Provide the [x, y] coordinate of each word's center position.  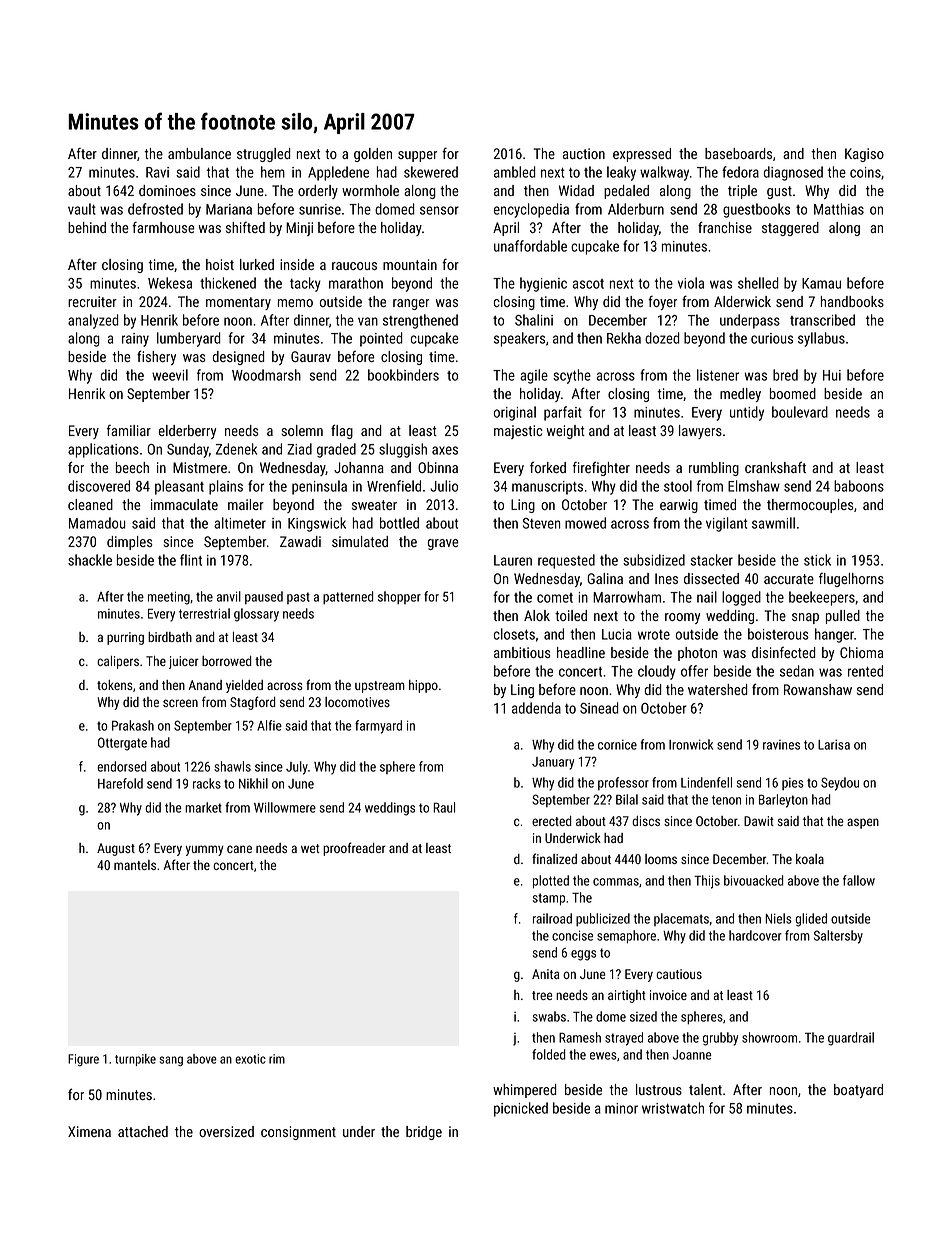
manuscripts [547, 488]
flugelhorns [851, 580]
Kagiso [864, 155]
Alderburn [636, 209]
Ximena [89, 1131]
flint [191, 560]
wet [310, 848]
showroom [769, 1037]
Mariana [229, 209]
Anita [545, 974]
